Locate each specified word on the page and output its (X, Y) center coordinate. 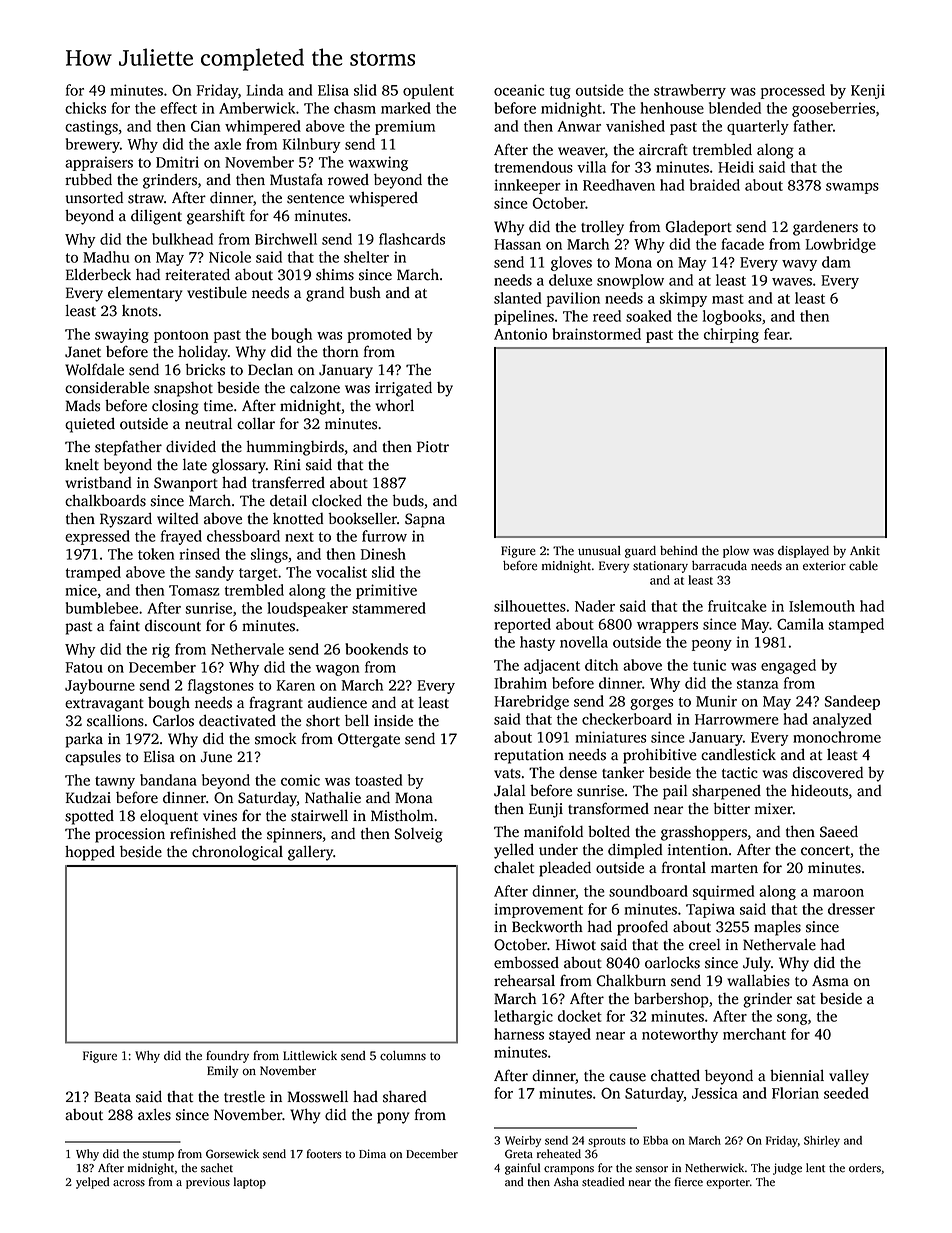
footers (324, 1154)
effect (178, 108)
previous (208, 1183)
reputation (529, 756)
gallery (310, 853)
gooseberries (833, 109)
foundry (227, 1056)
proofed (642, 928)
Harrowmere (737, 719)
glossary (239, 466)
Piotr (433, 447)
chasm (355, 108)
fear (777, 334)
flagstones (221, 686)
